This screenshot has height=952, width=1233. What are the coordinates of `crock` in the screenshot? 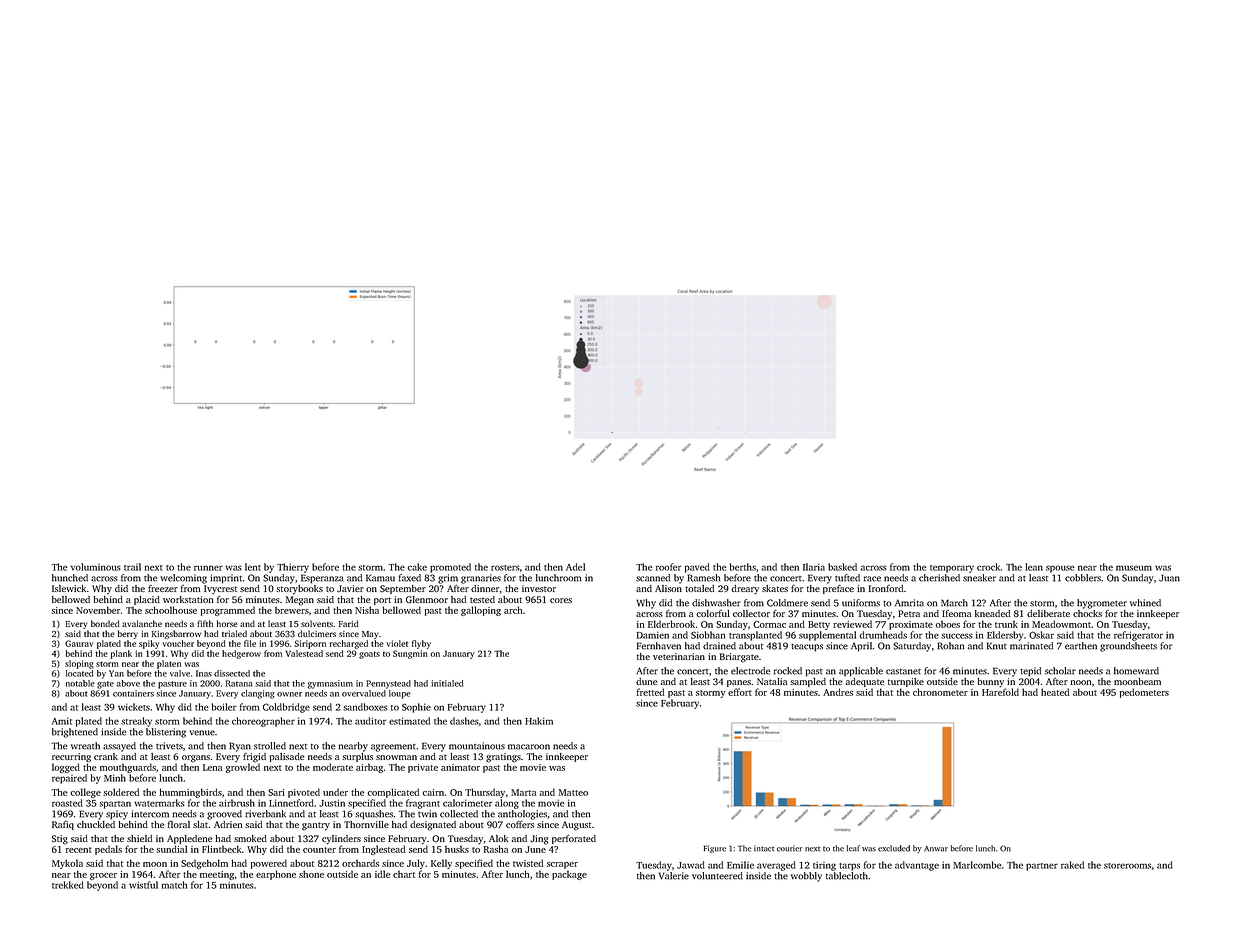 It's located at (988, 567).
